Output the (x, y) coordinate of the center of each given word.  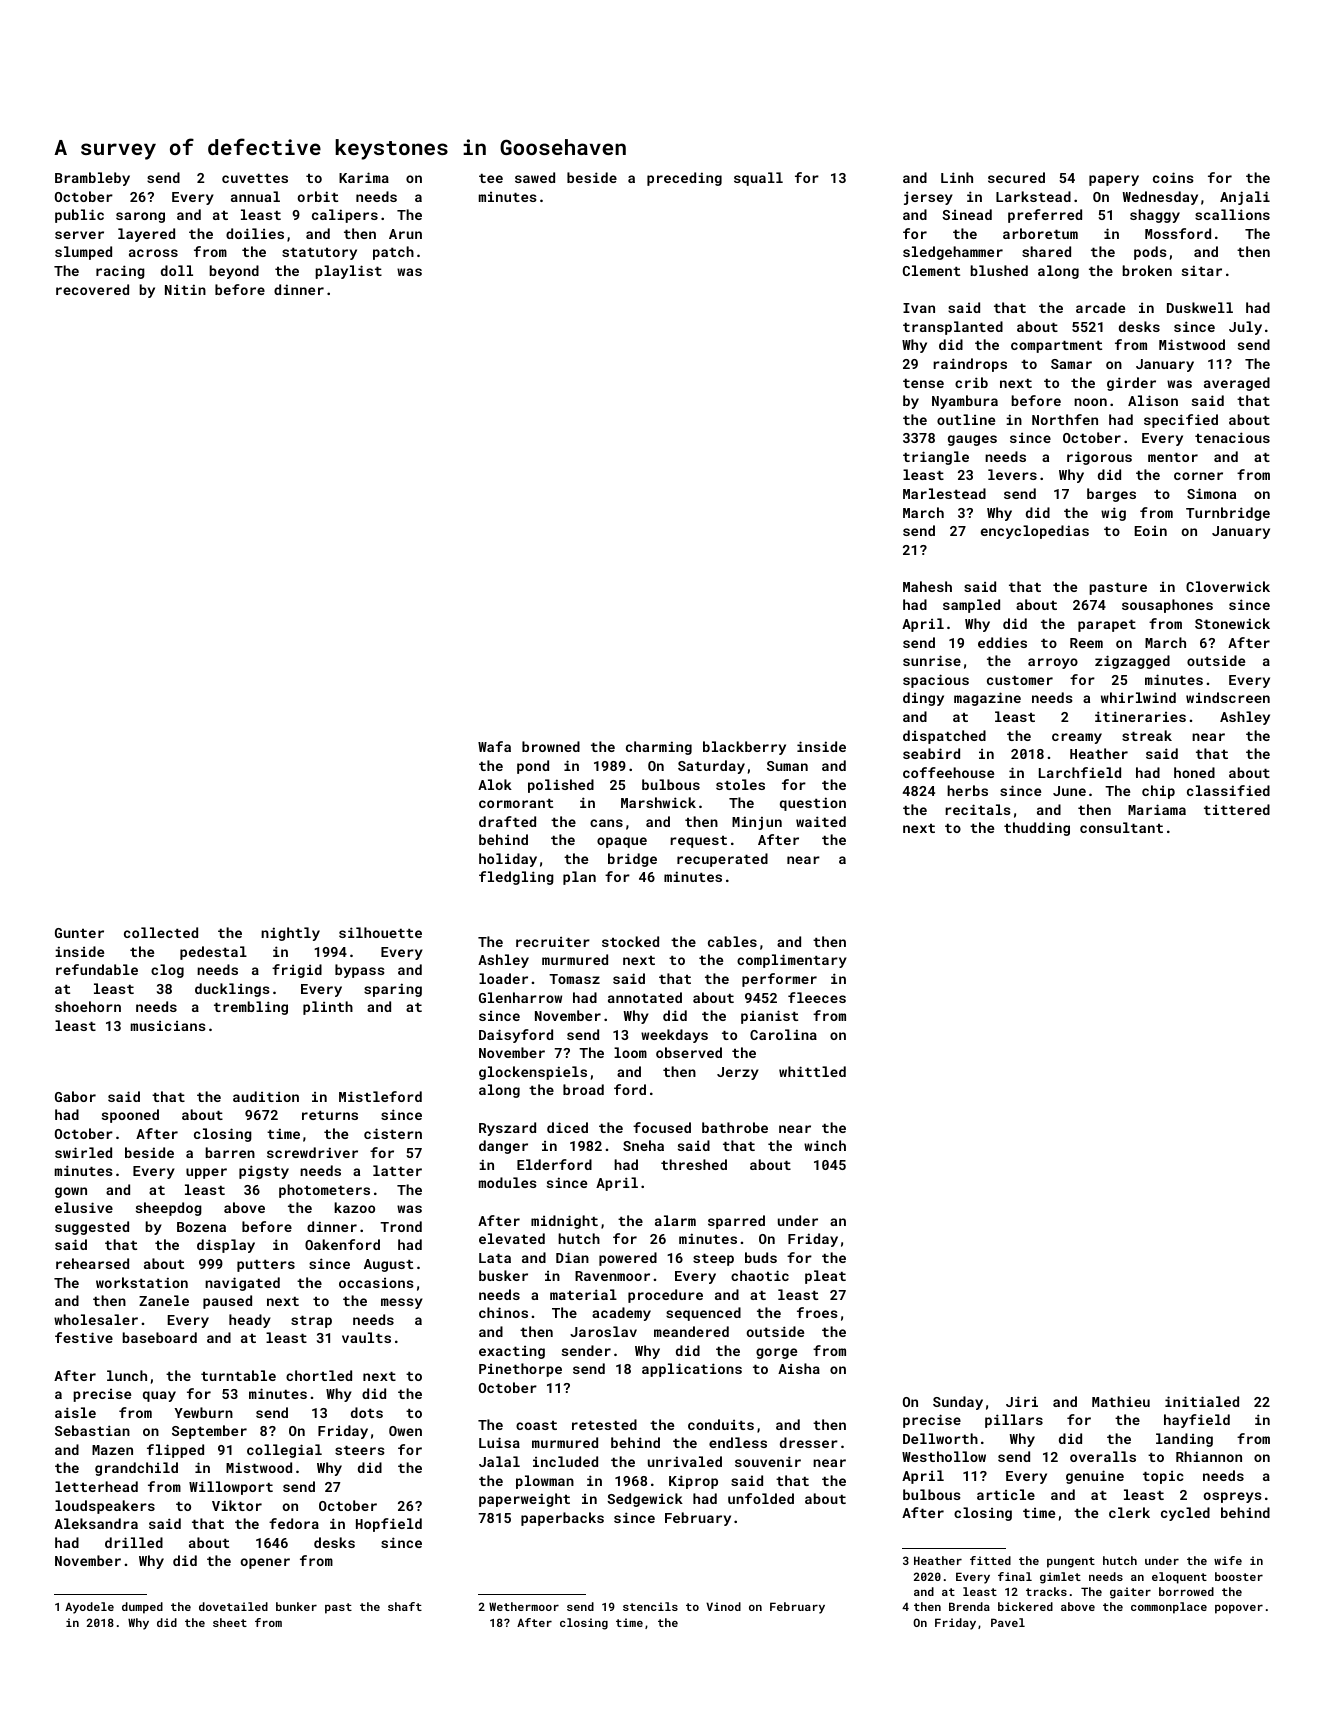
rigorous (1099, 458)
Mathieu (1121, 1401)
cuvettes (255, 178)
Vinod (723, 1606)
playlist (348, 272)
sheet (230, 1622)
